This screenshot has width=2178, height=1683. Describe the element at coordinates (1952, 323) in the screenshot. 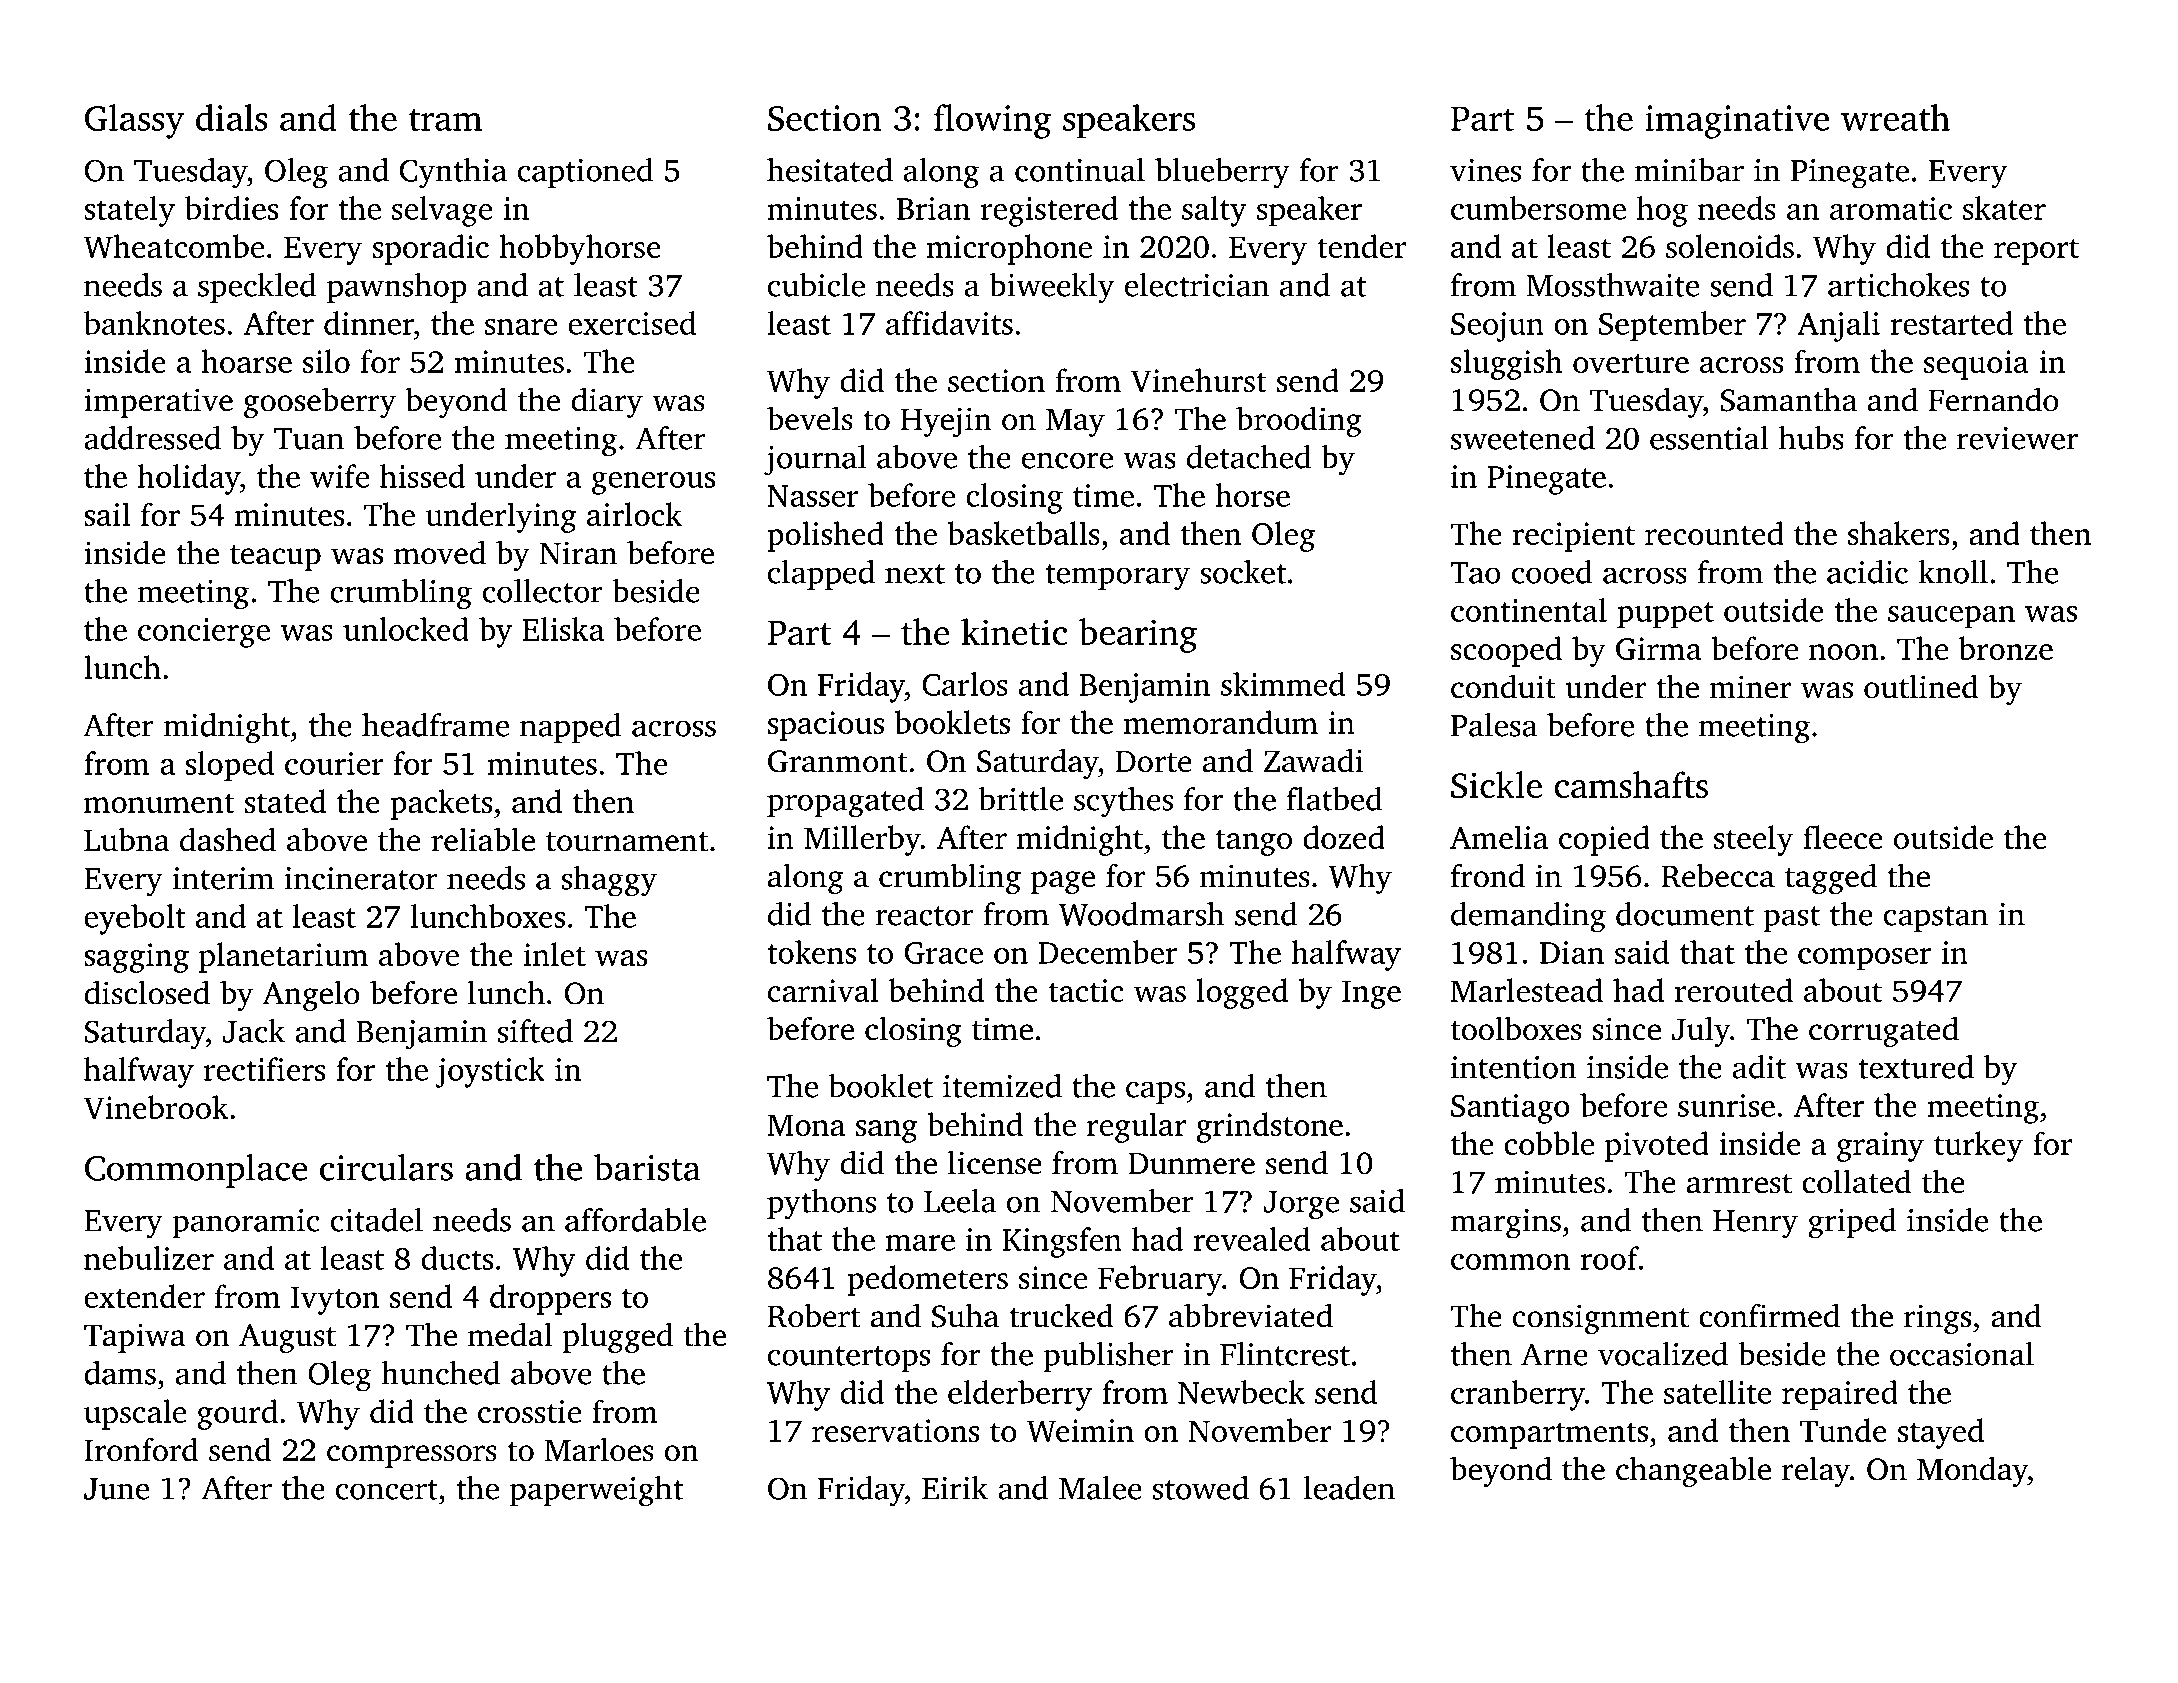

I see `restarted` at that location.
